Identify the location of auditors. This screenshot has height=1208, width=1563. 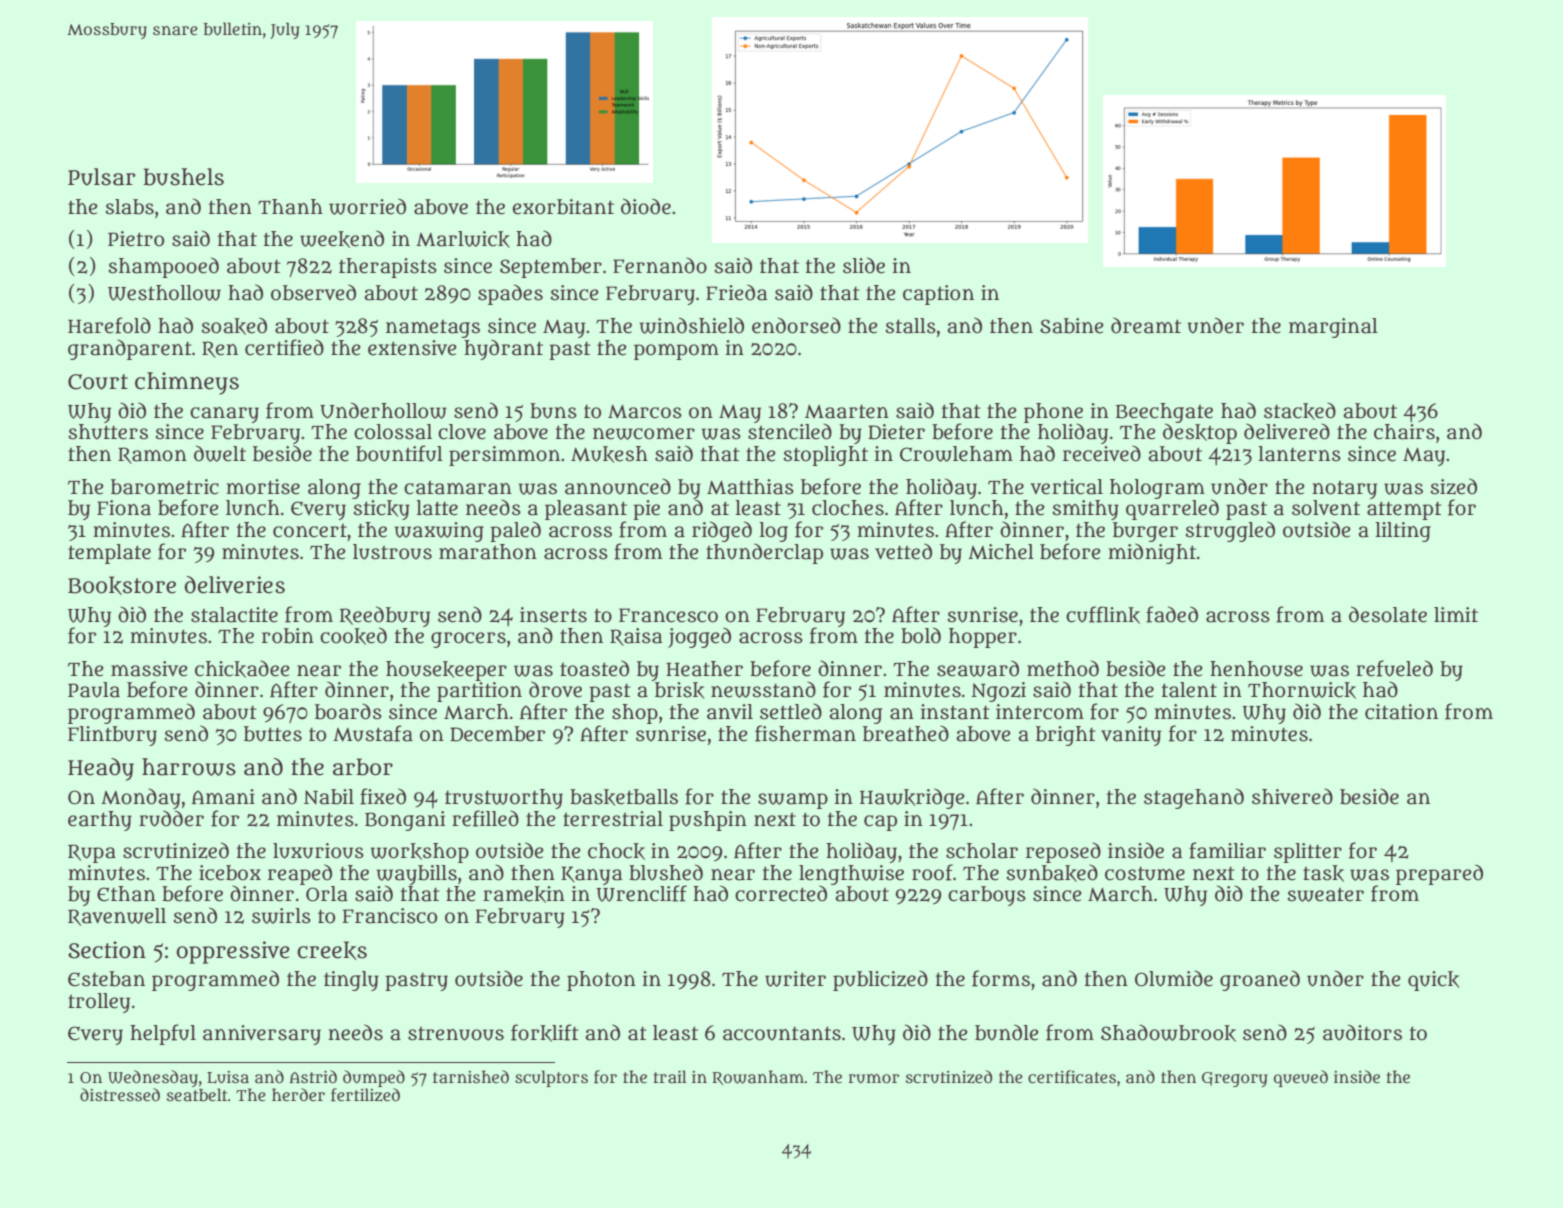
(1362, 1032).
